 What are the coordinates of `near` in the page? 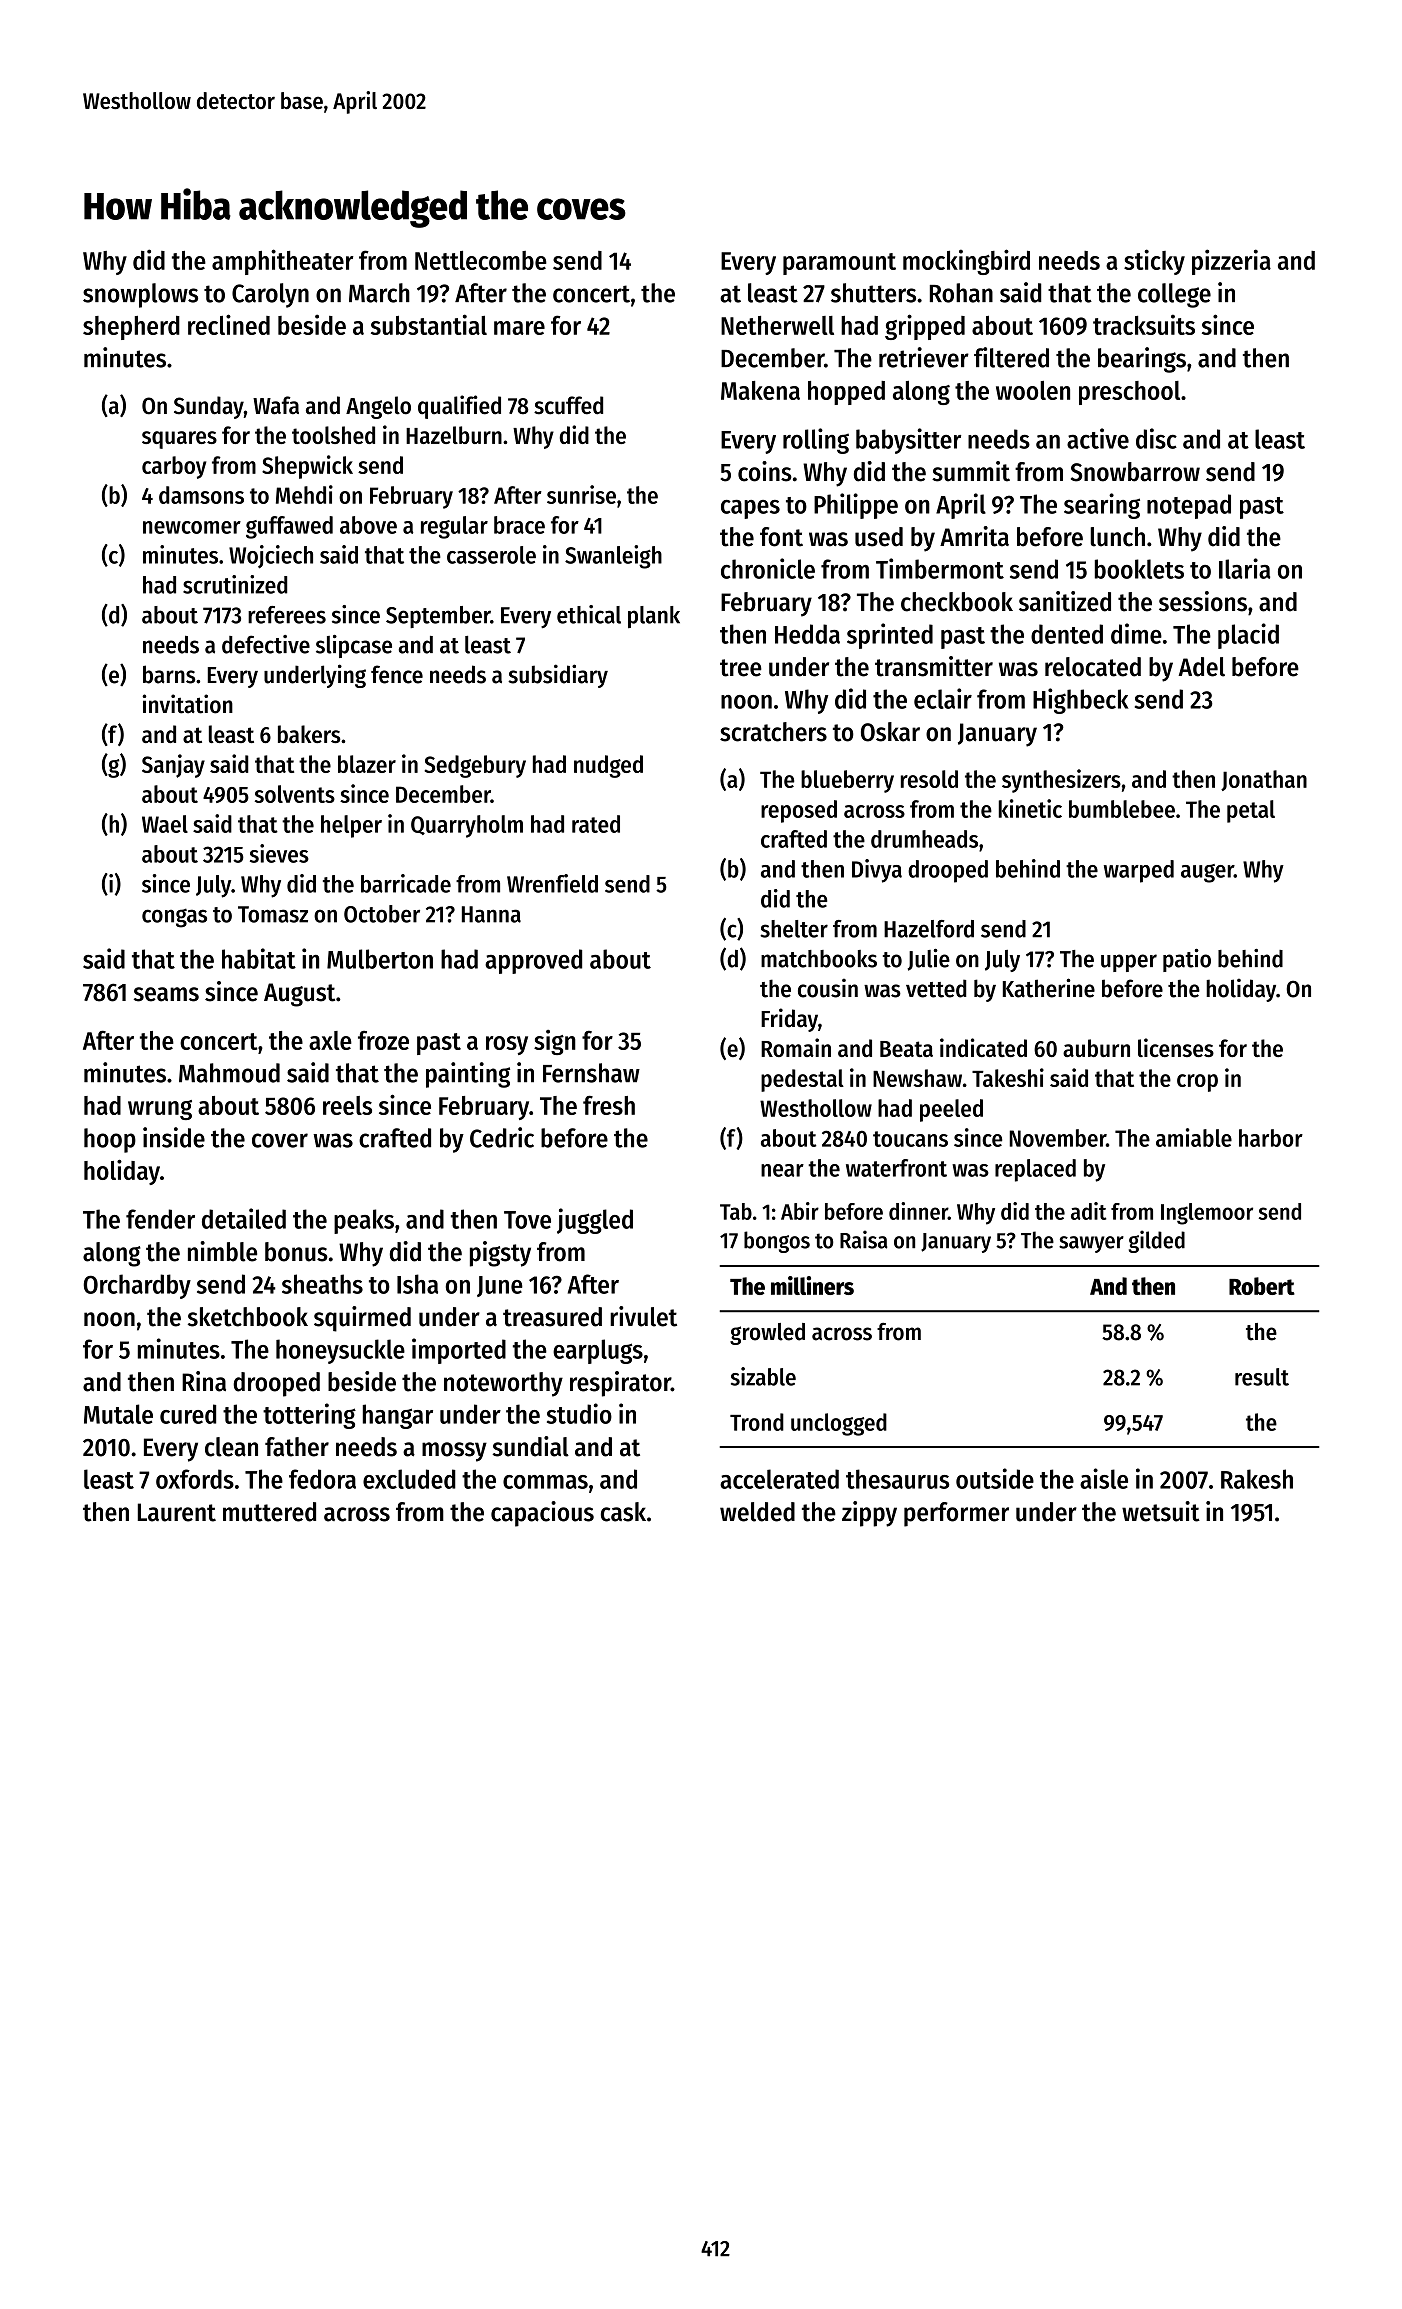 It's located at (782, 1170).
